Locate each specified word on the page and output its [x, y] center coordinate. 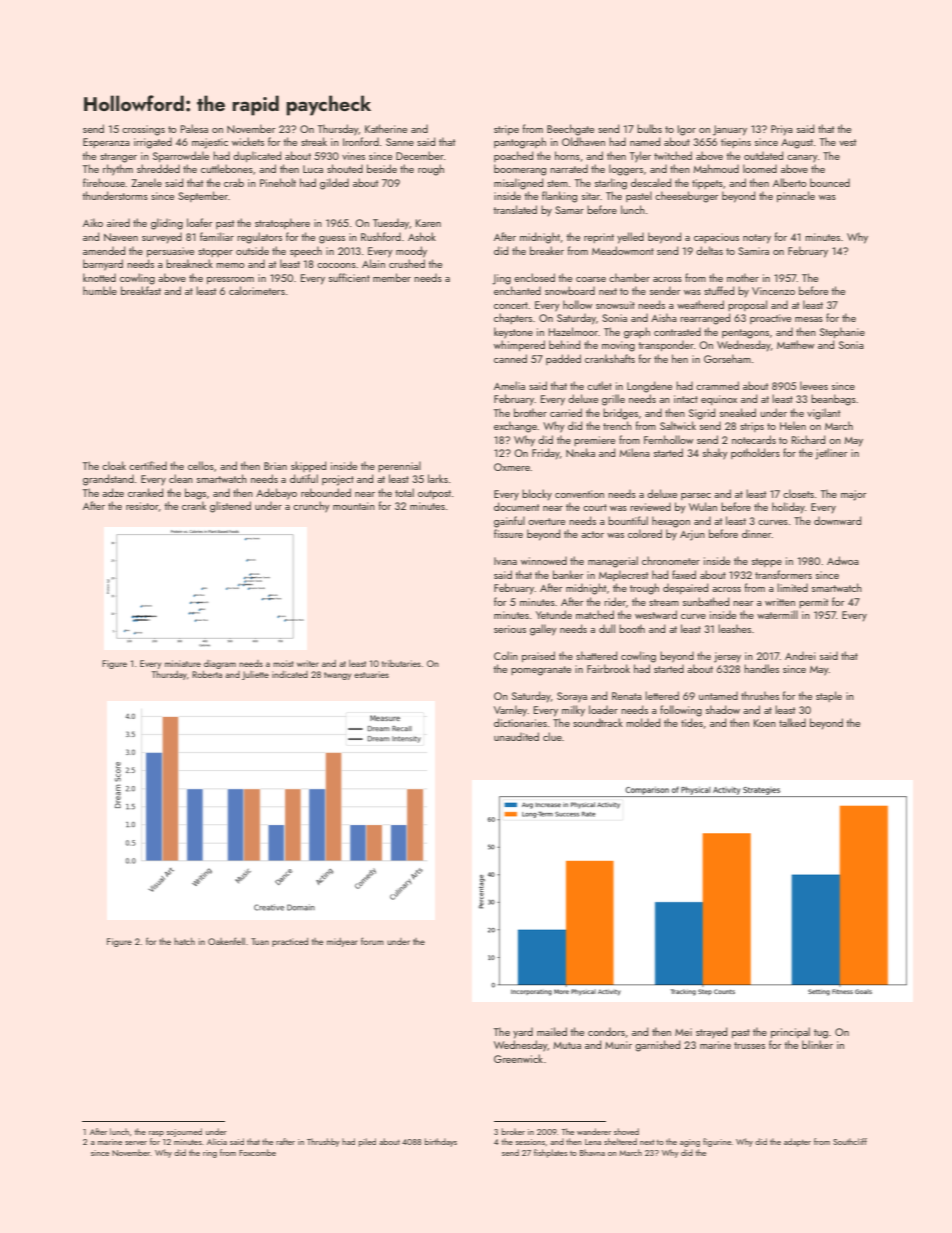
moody [411, 252]
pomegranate [541, 671]
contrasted [677, 332]
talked [792, 722]
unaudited [516, 736]
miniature [183, 663]
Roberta [207, 674]
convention [579, 494]
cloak [114, 465]
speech [306, 251]
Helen [793, 425]
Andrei [800, 656]
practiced [290, 942]
